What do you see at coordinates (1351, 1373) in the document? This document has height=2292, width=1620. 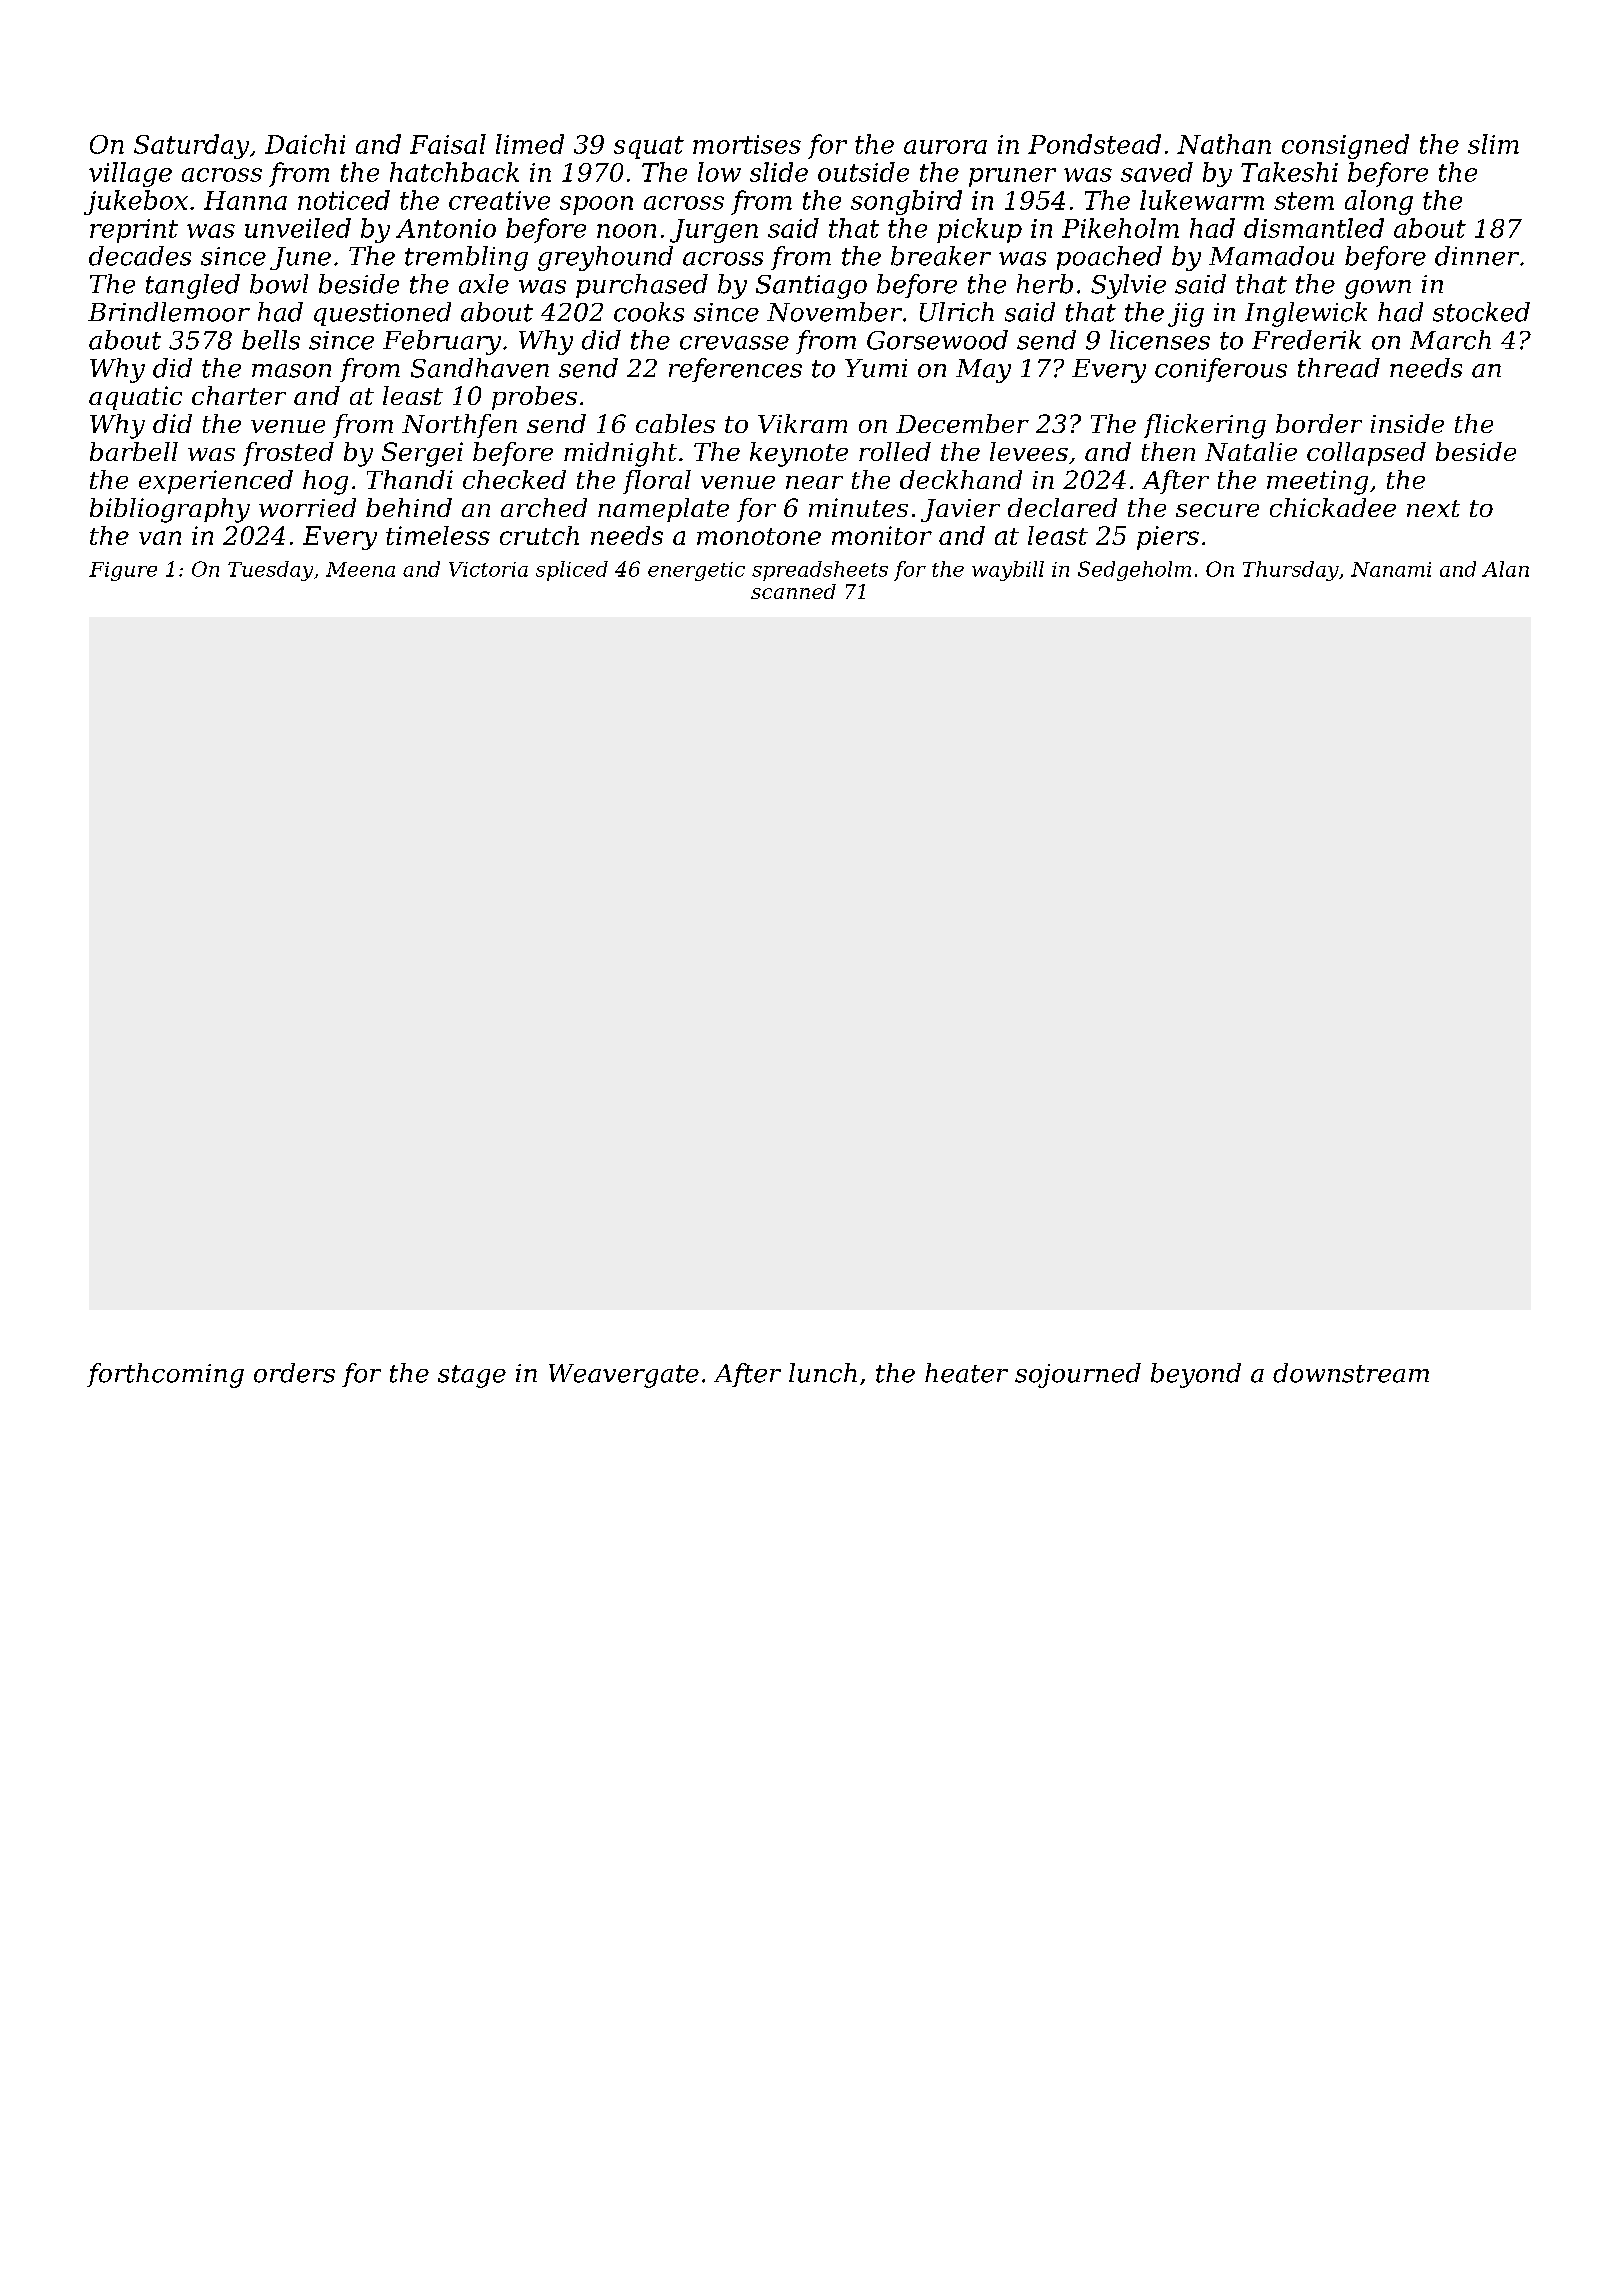 I see `downstream` at bounding box center [1351, 1373].
